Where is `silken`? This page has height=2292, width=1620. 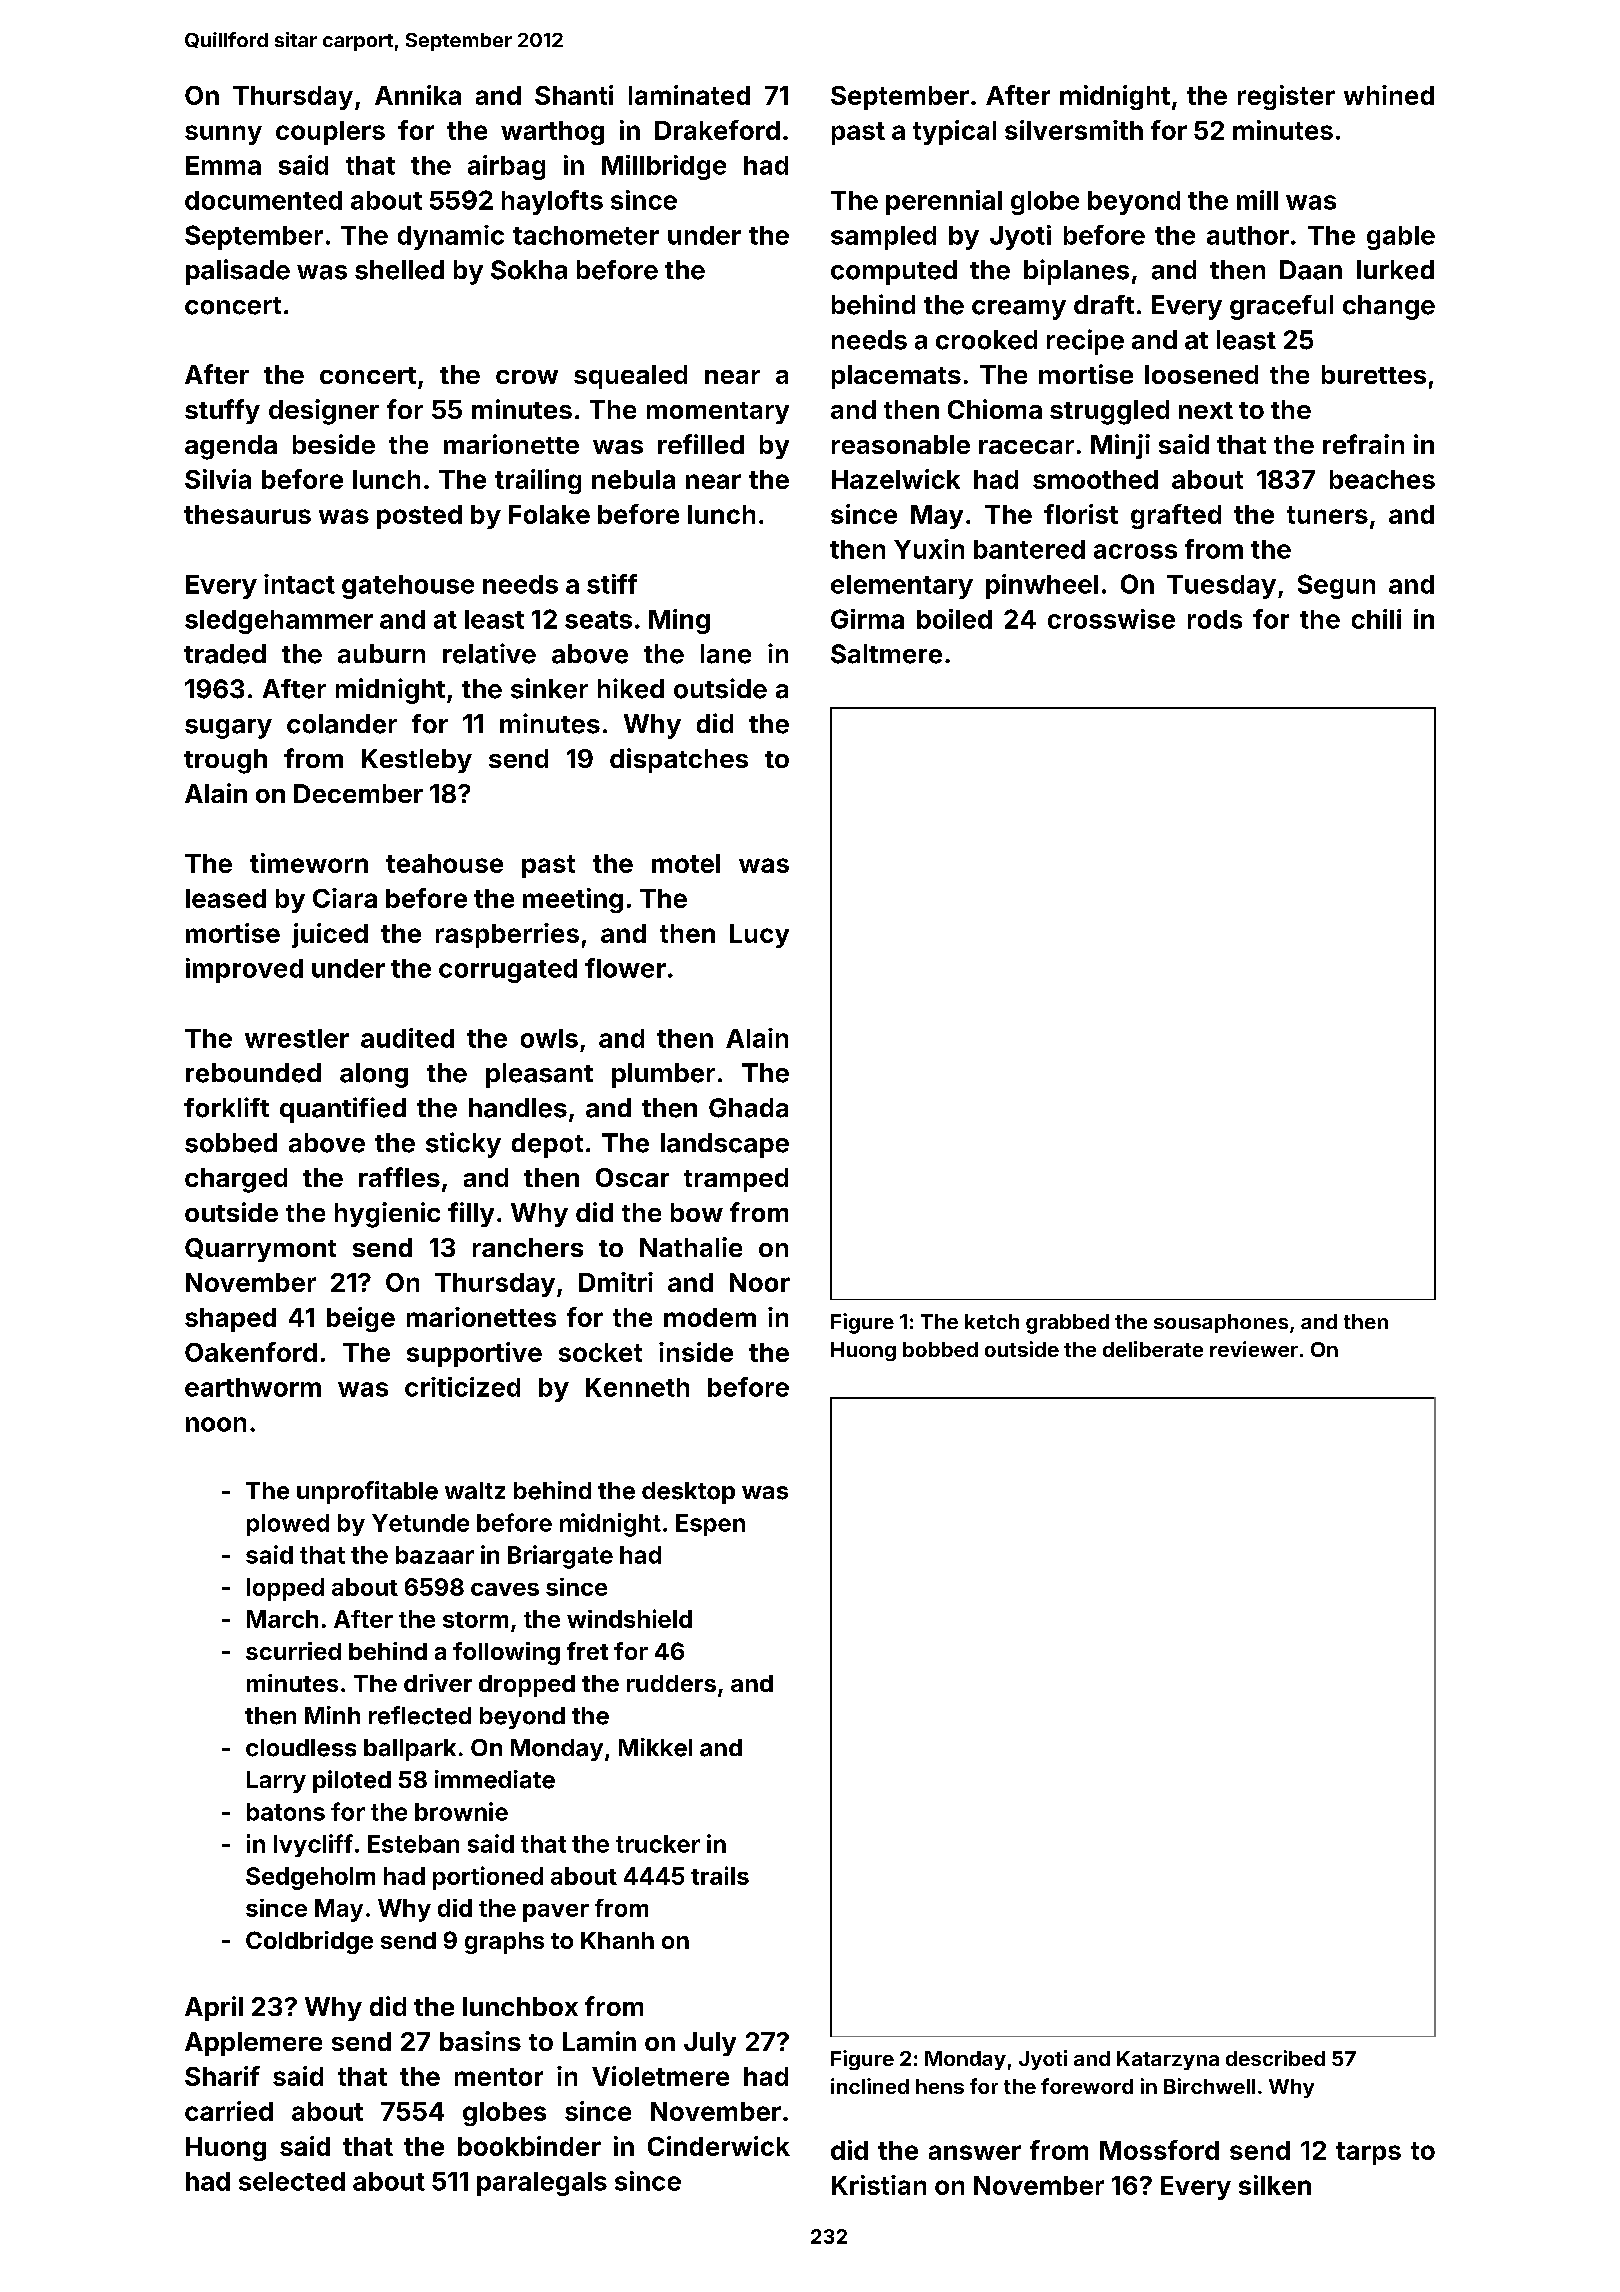
silken is located at coordinates (1275, 2185).
